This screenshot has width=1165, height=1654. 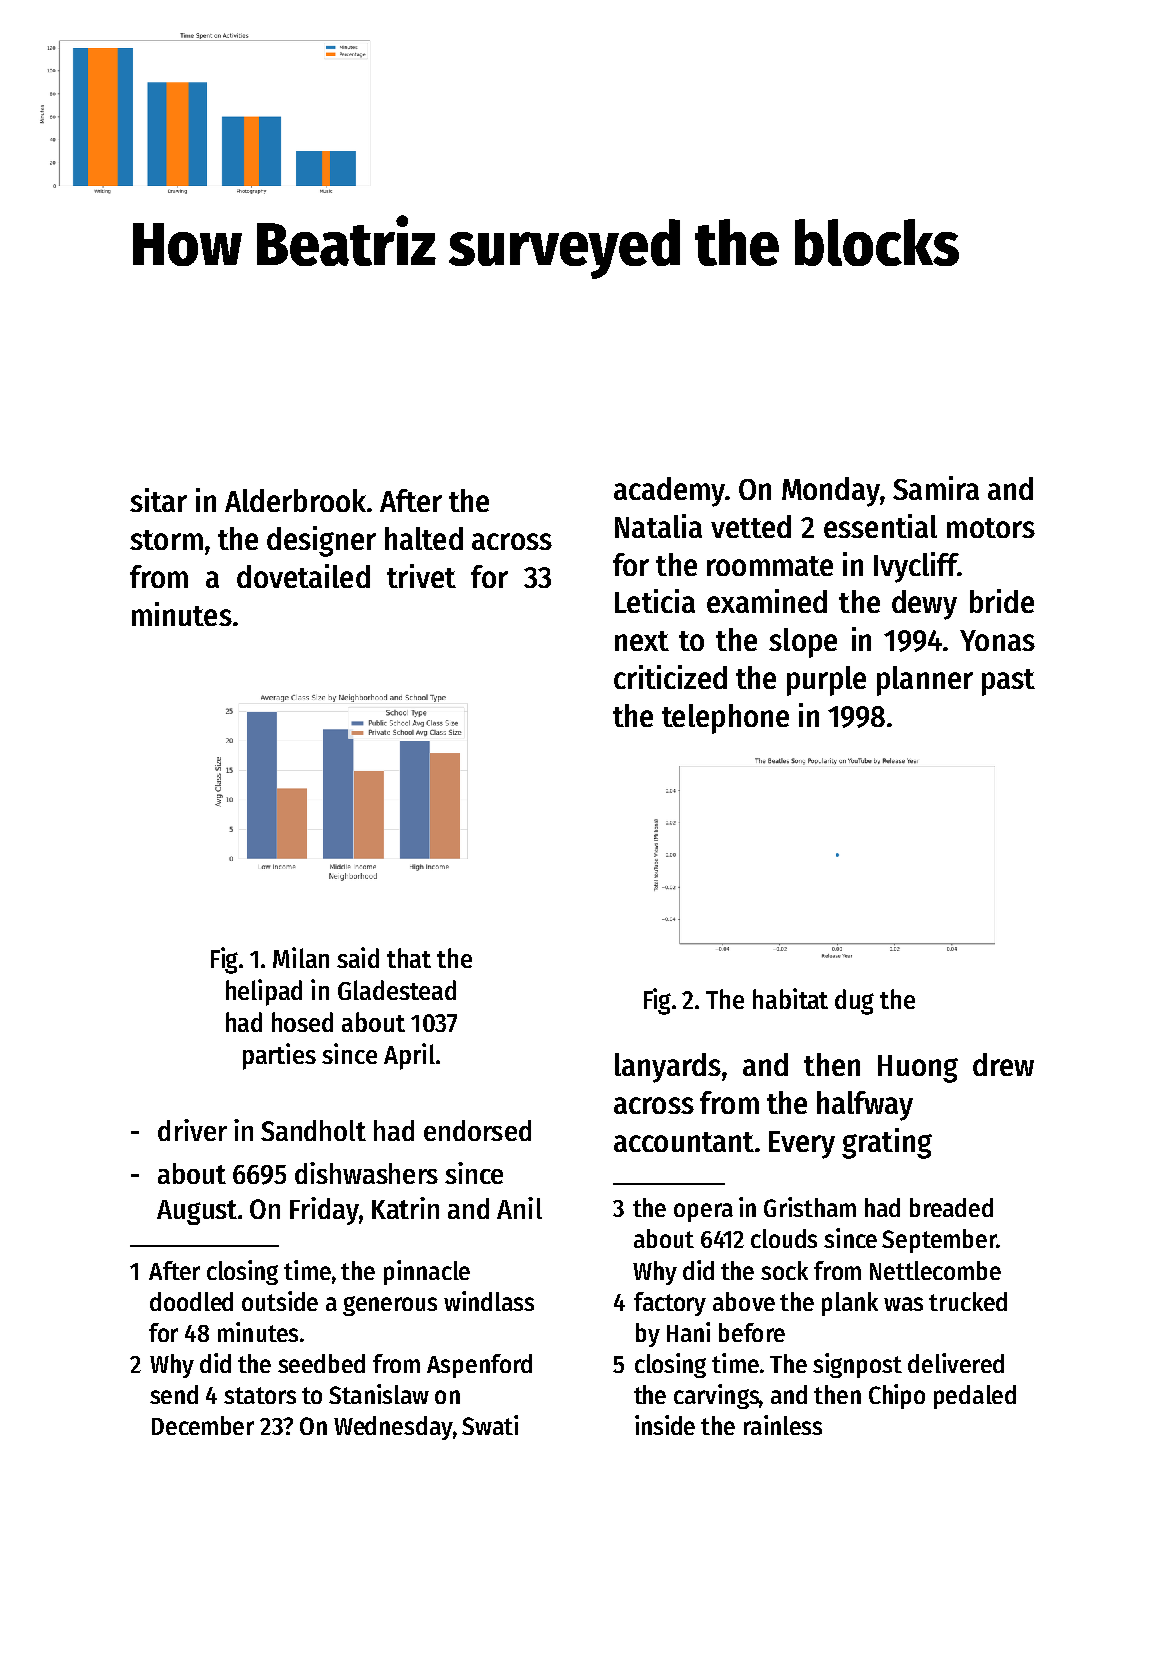 What do you see at coordinates (260, 1395) in the screenshot?
I see `stators` at bounding box center [260, 1395].
